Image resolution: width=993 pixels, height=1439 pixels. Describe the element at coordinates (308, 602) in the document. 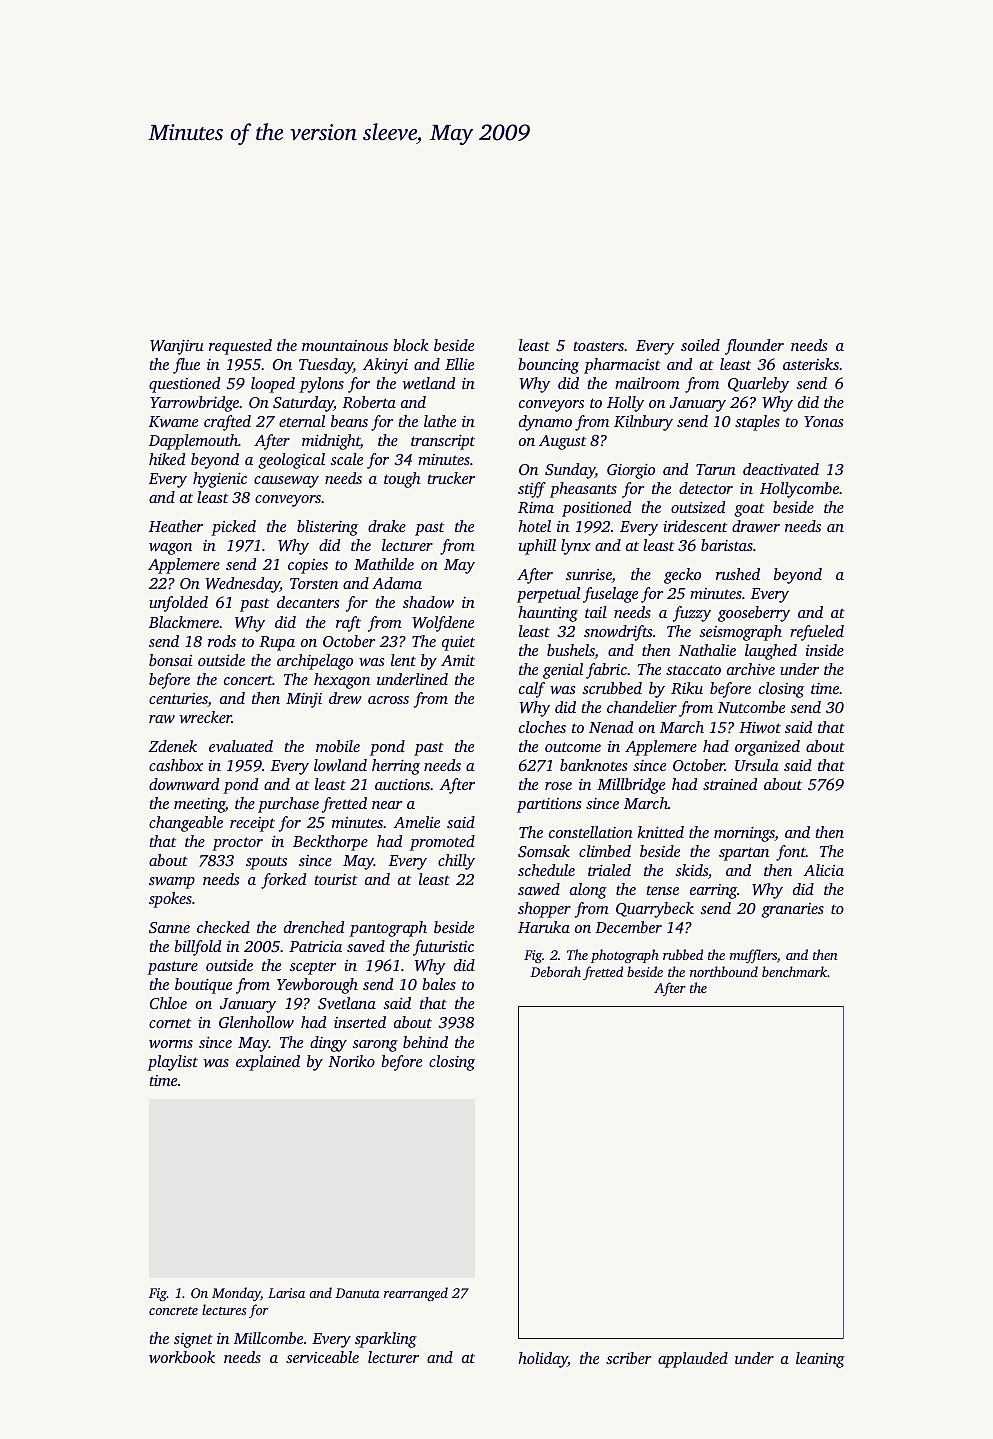

I see `decanters` at that location.
